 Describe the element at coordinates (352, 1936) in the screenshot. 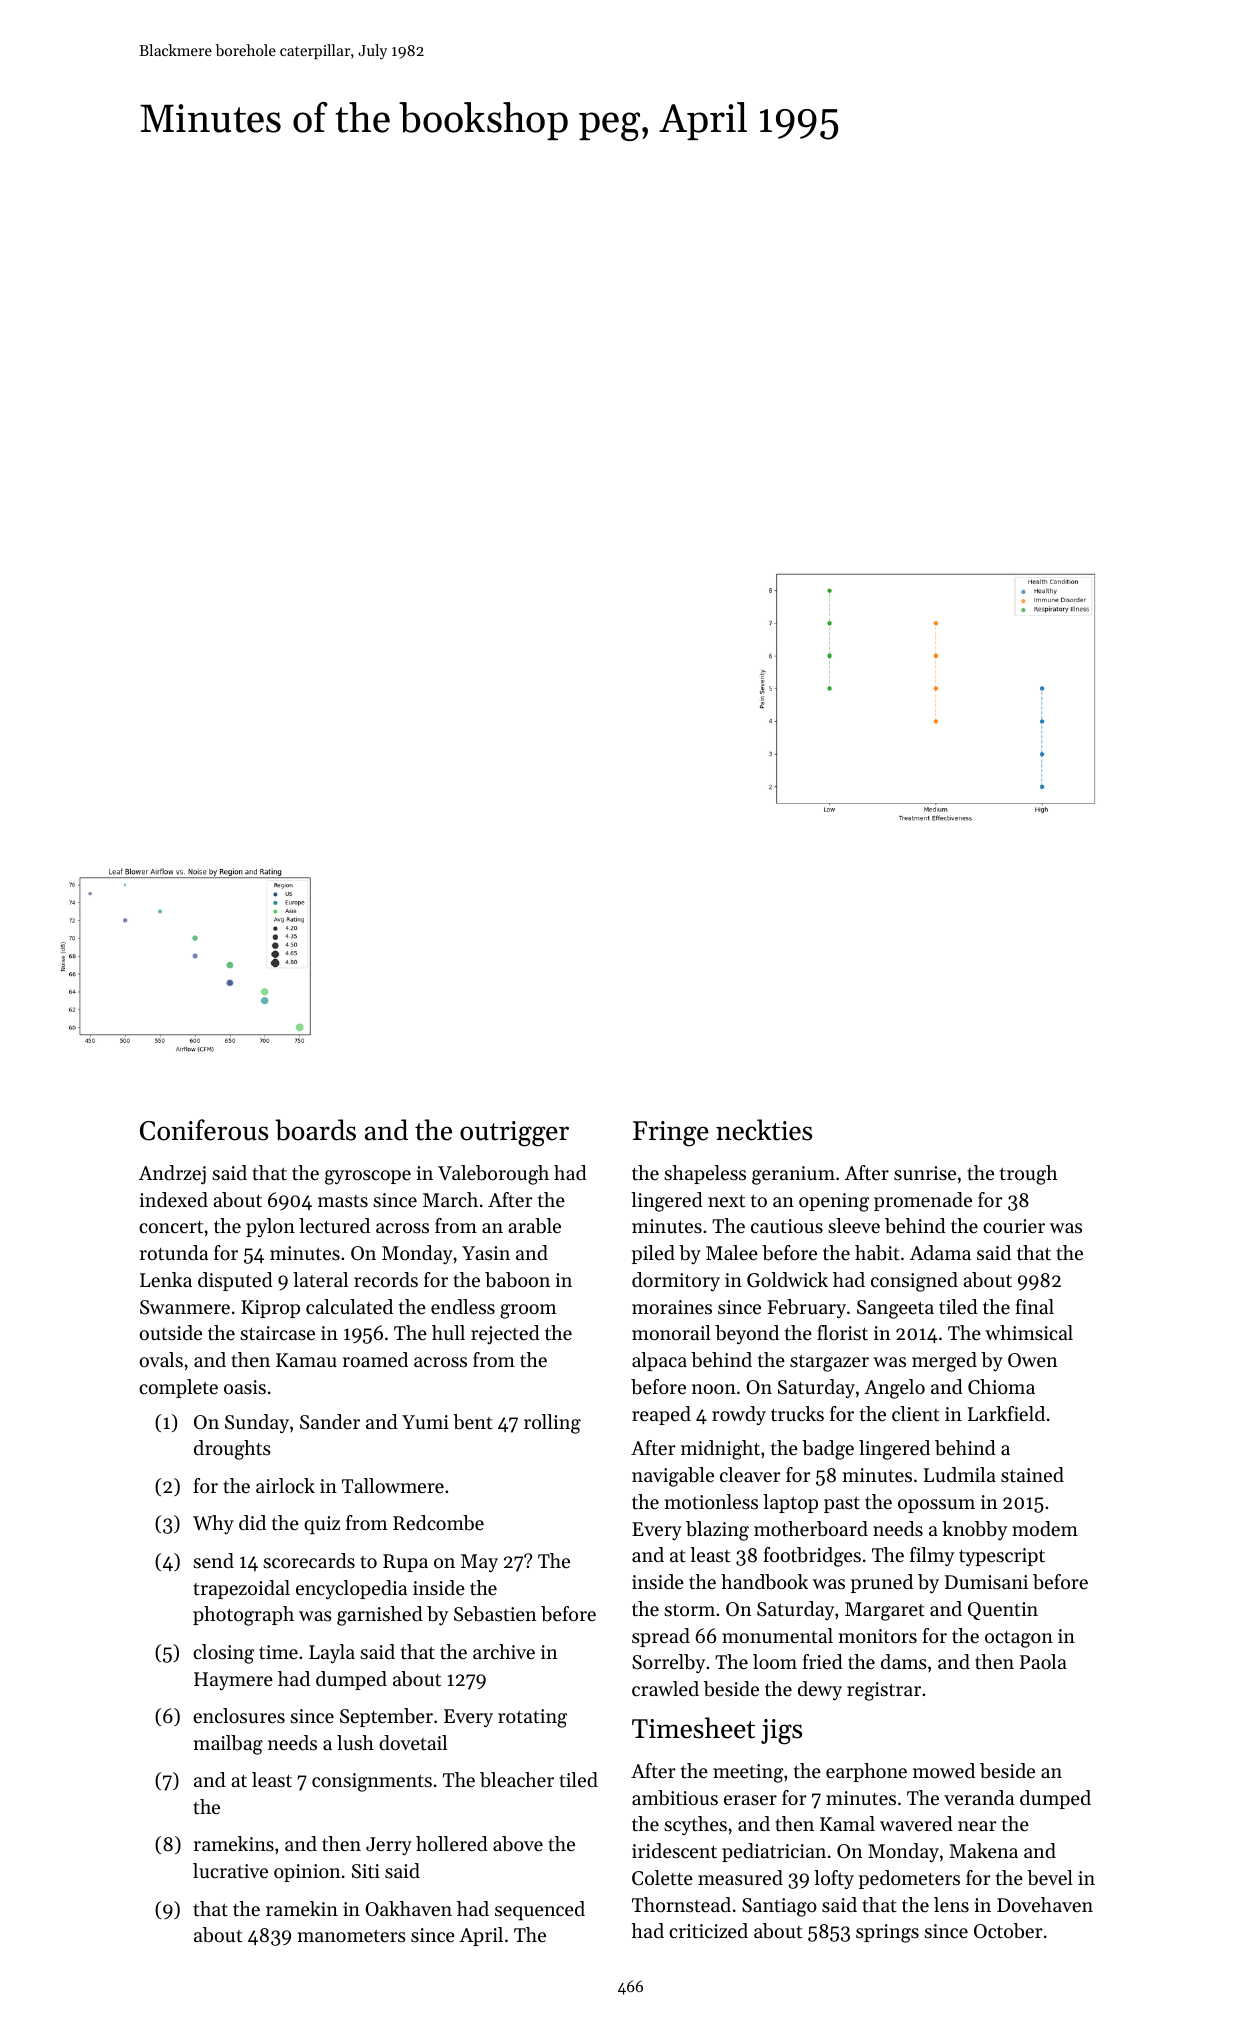

I see `manometers` at that location.
